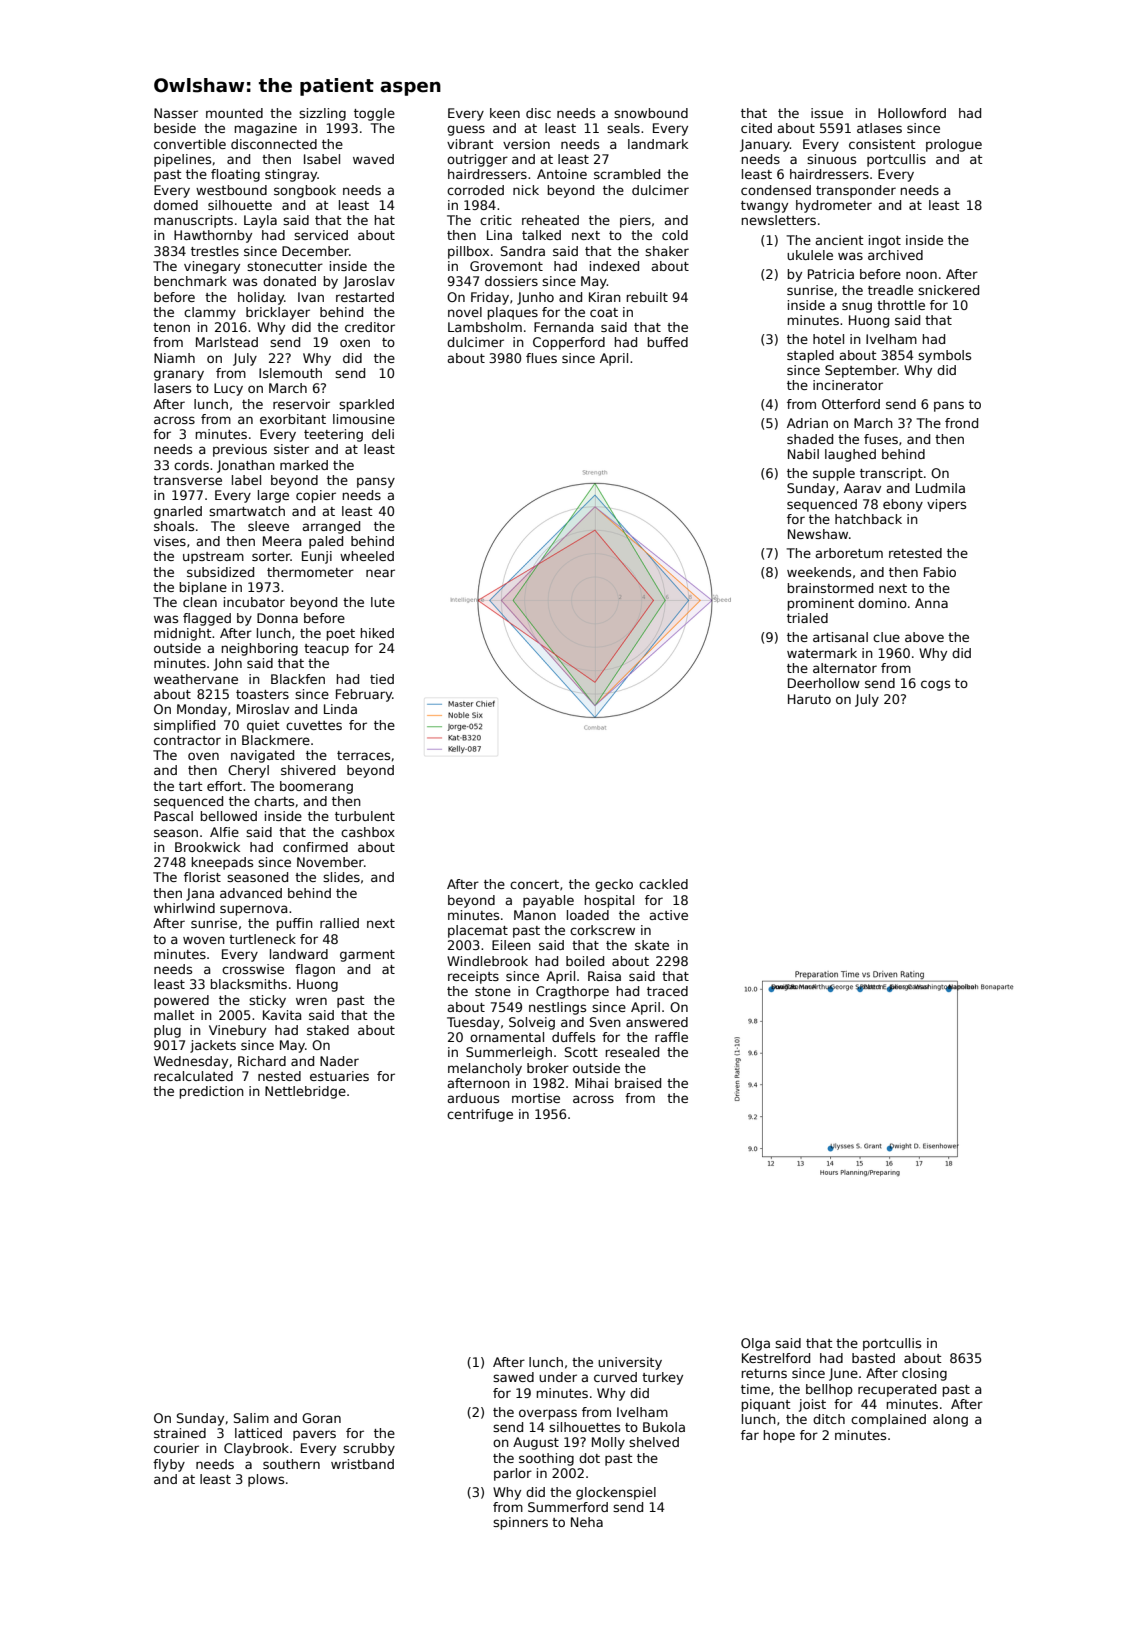 The image size is (1136, 1646). What do you see at coordinates (614, 885) in the page?
I see `gecko` at bounding box center [614, 885].
